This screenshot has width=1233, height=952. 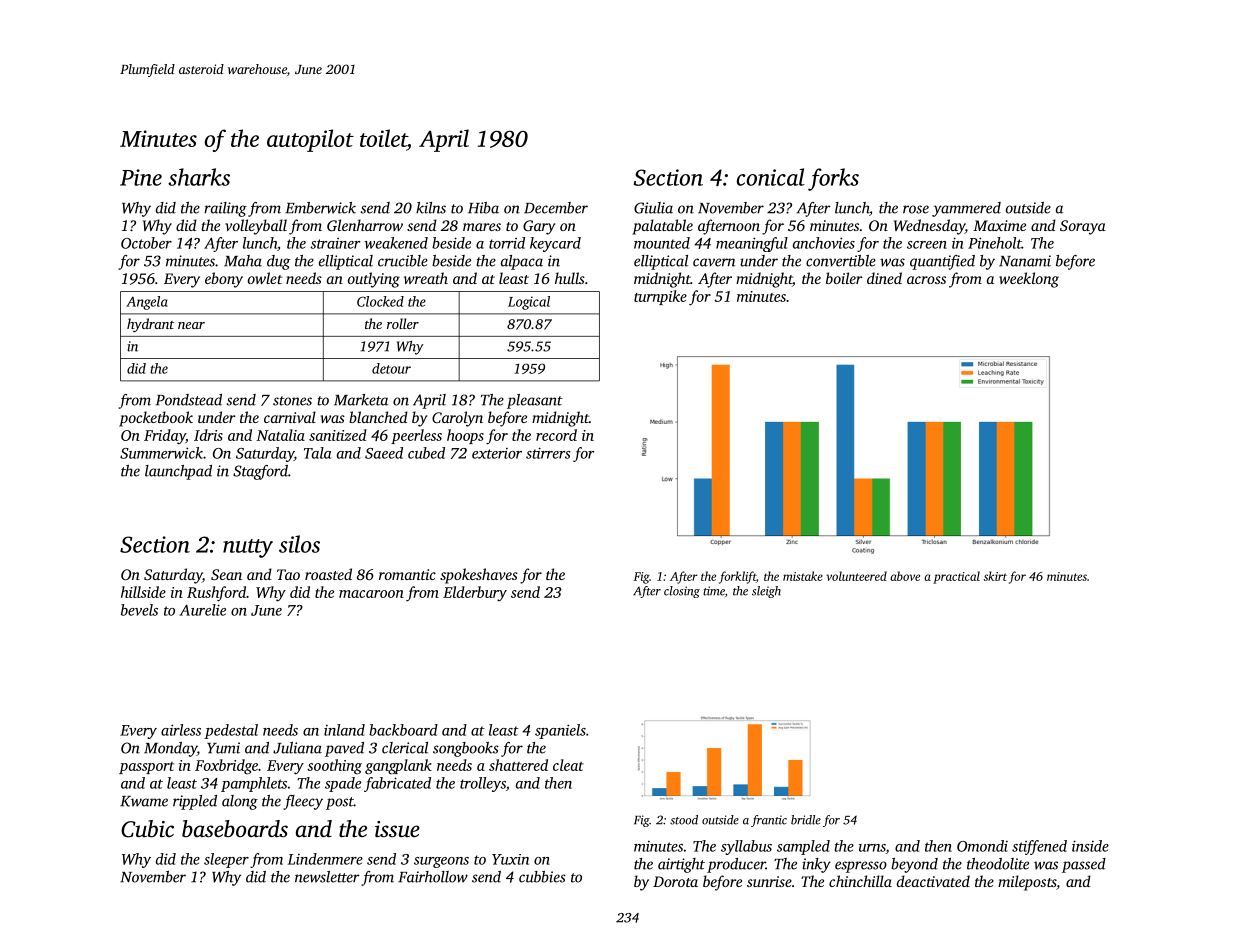 What do you see at coordinates (995, 576) in the screenshot?
I see `skirt` at bounding box center [995, 576].
